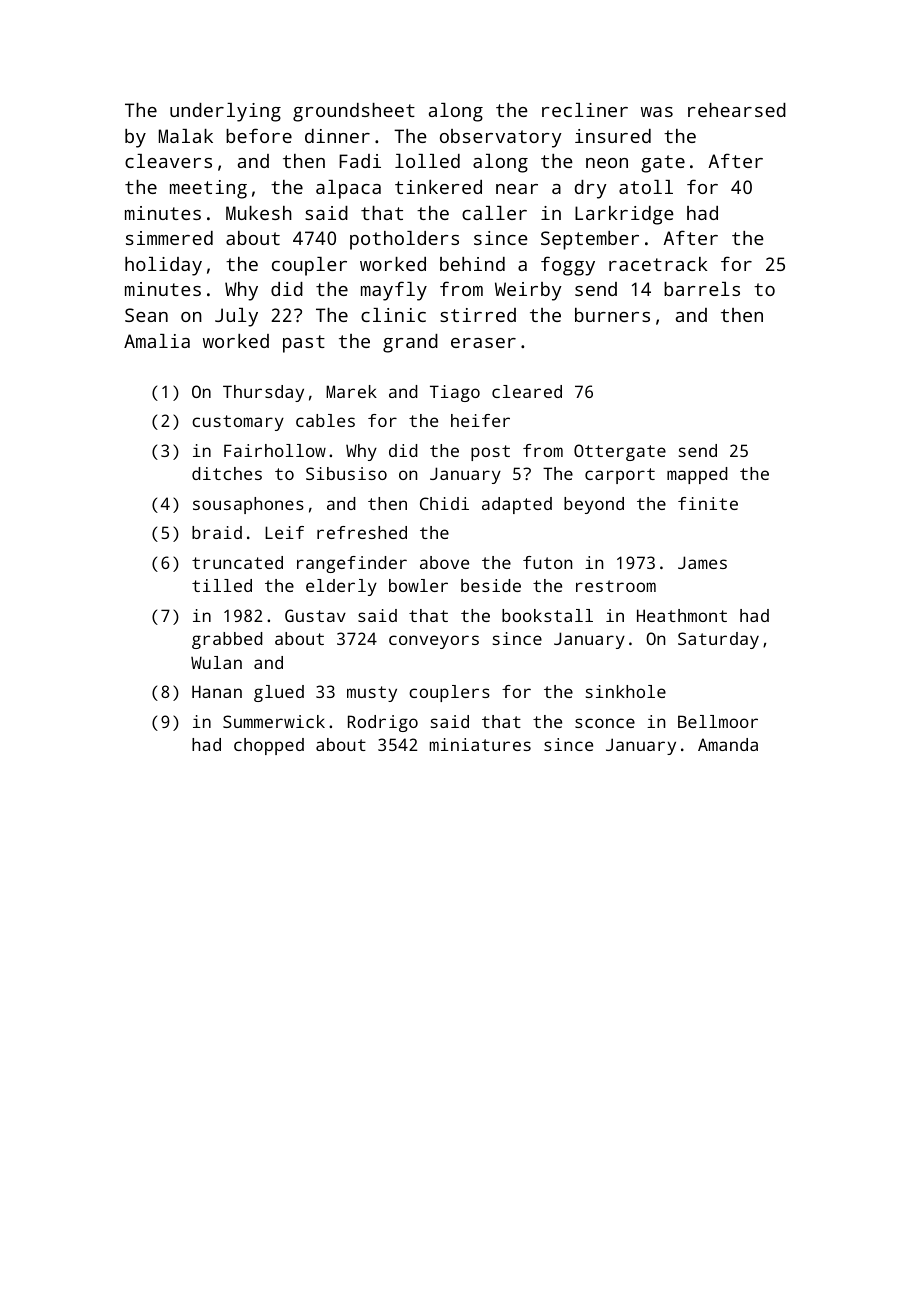  What do you see at coordinates (225, 112) in the screenshot?
I see `underlying` at bounding box center [225, 112].
